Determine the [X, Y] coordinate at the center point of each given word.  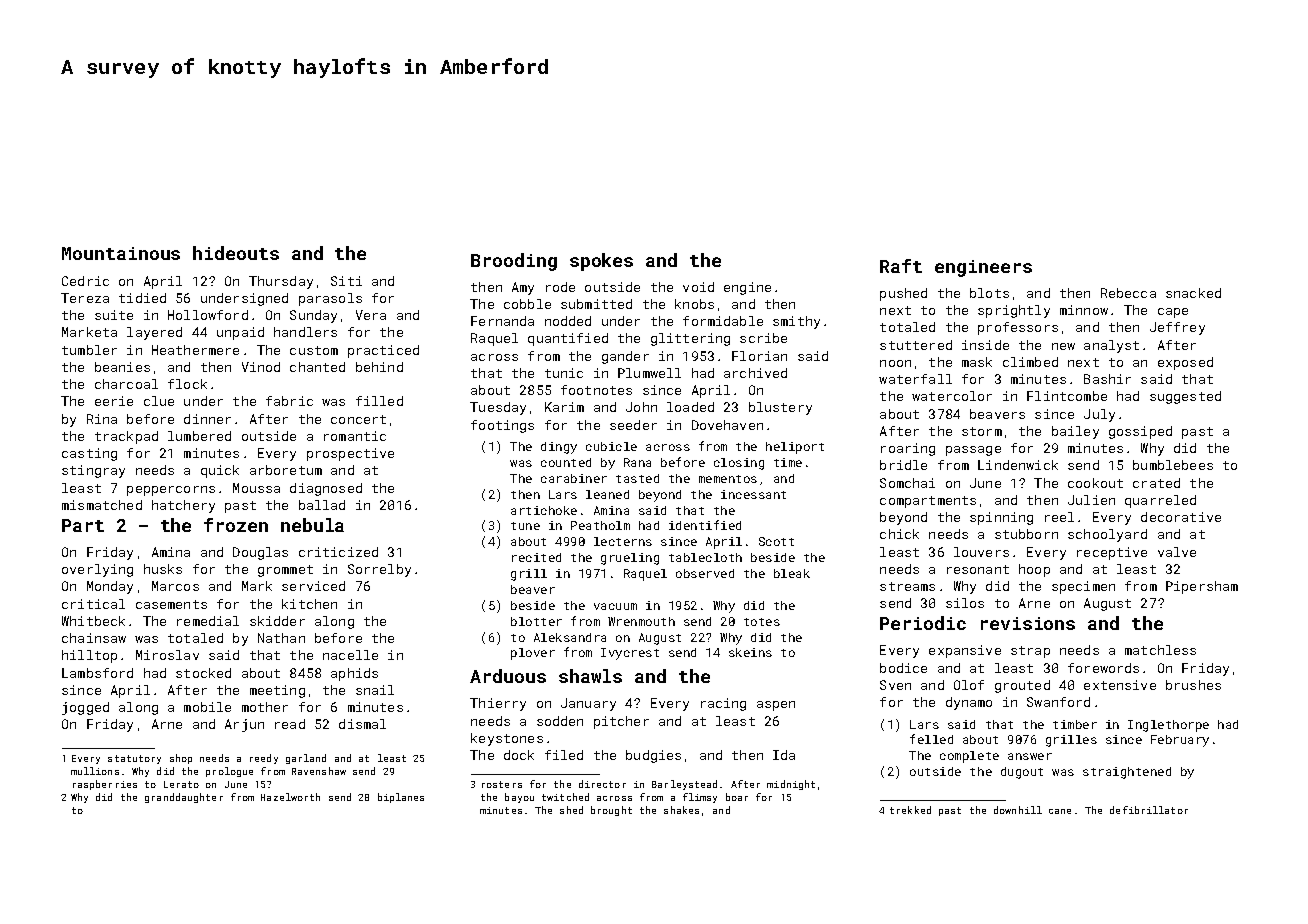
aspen [776, 706]
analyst [1111, 346]
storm [982, 431]
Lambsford [97, 673]
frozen [236, 525]
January [588, 704]
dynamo [969, 703]
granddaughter [184, 798]
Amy [523, 288]
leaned [607, 494]
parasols [330, 299]
